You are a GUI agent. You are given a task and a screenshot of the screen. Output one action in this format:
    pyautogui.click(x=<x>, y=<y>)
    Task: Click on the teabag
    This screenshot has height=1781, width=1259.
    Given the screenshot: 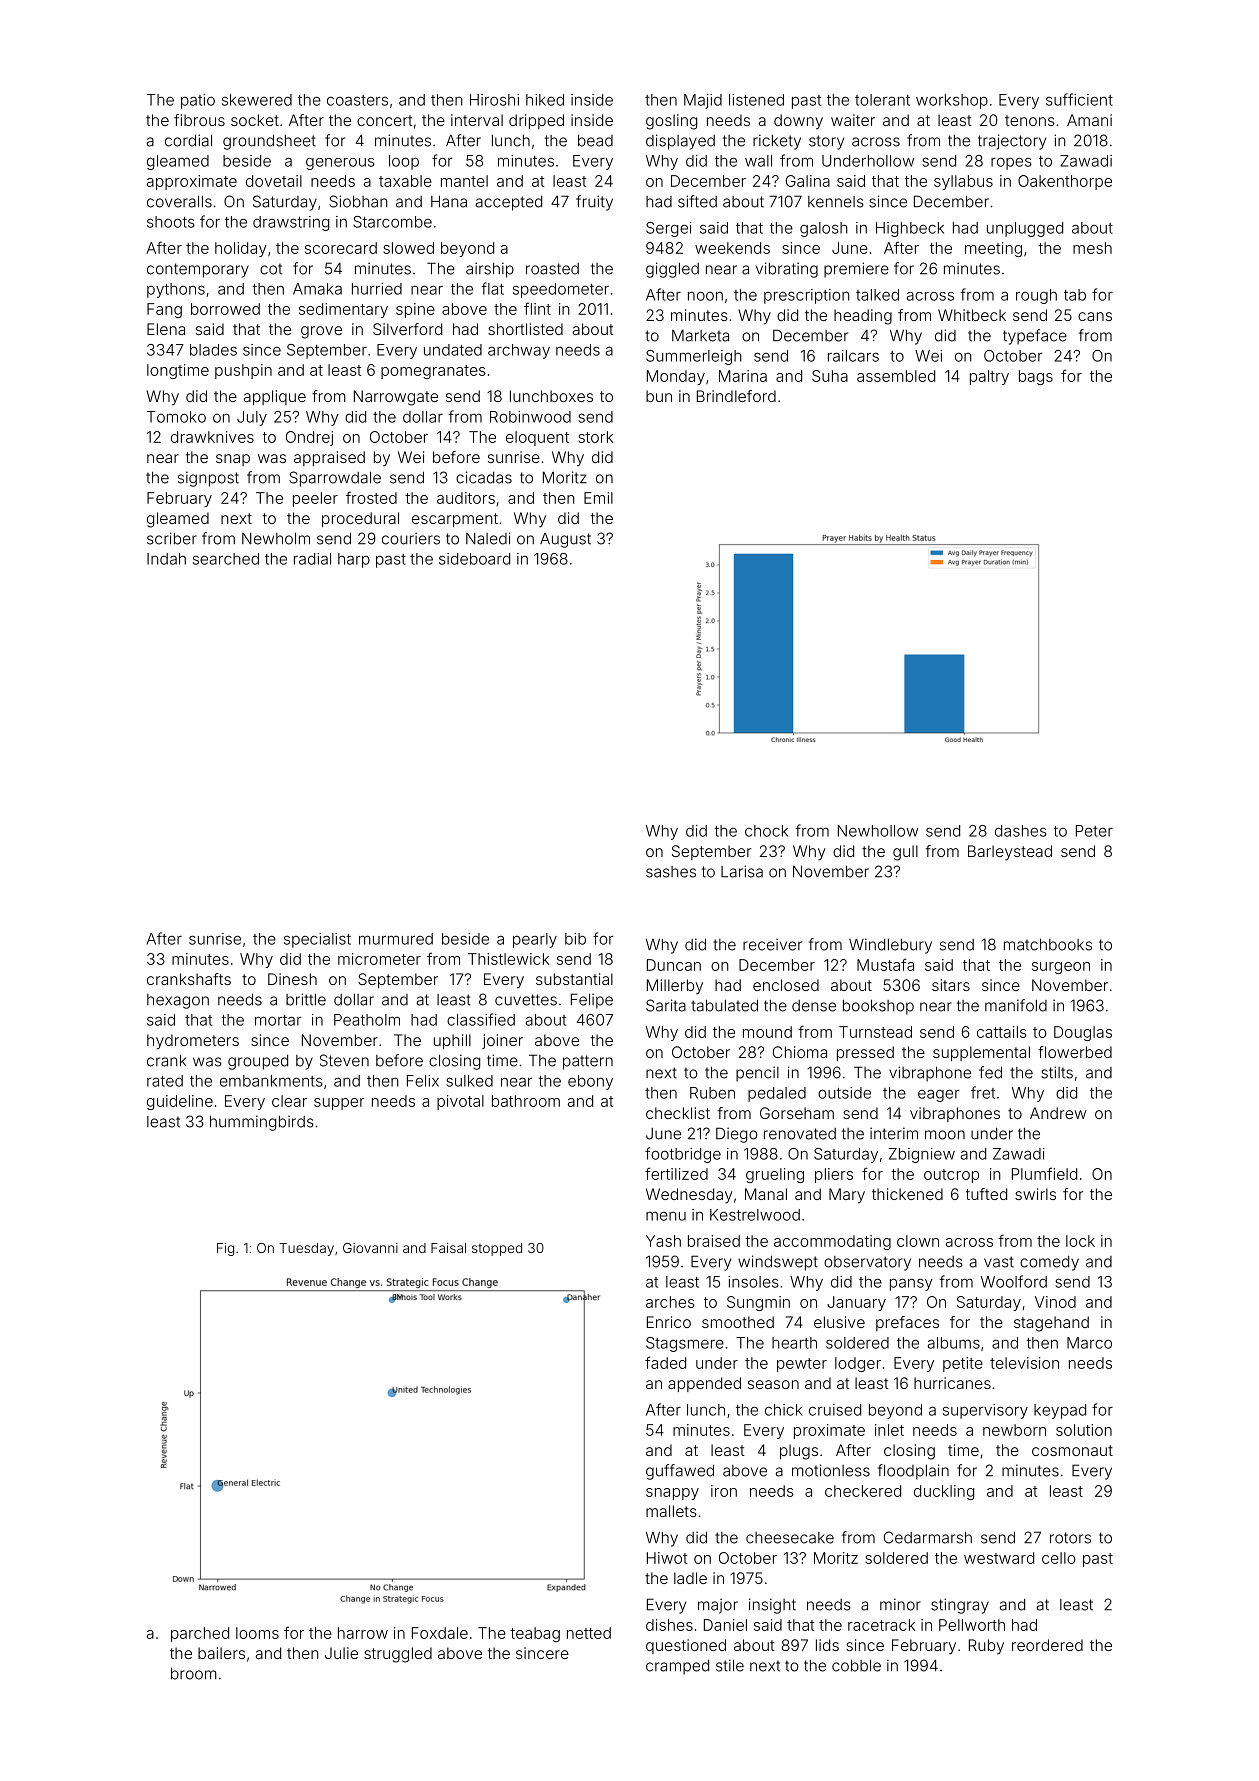 What is the action you would take?
    pyautogui.click(x=535, y=1634)
